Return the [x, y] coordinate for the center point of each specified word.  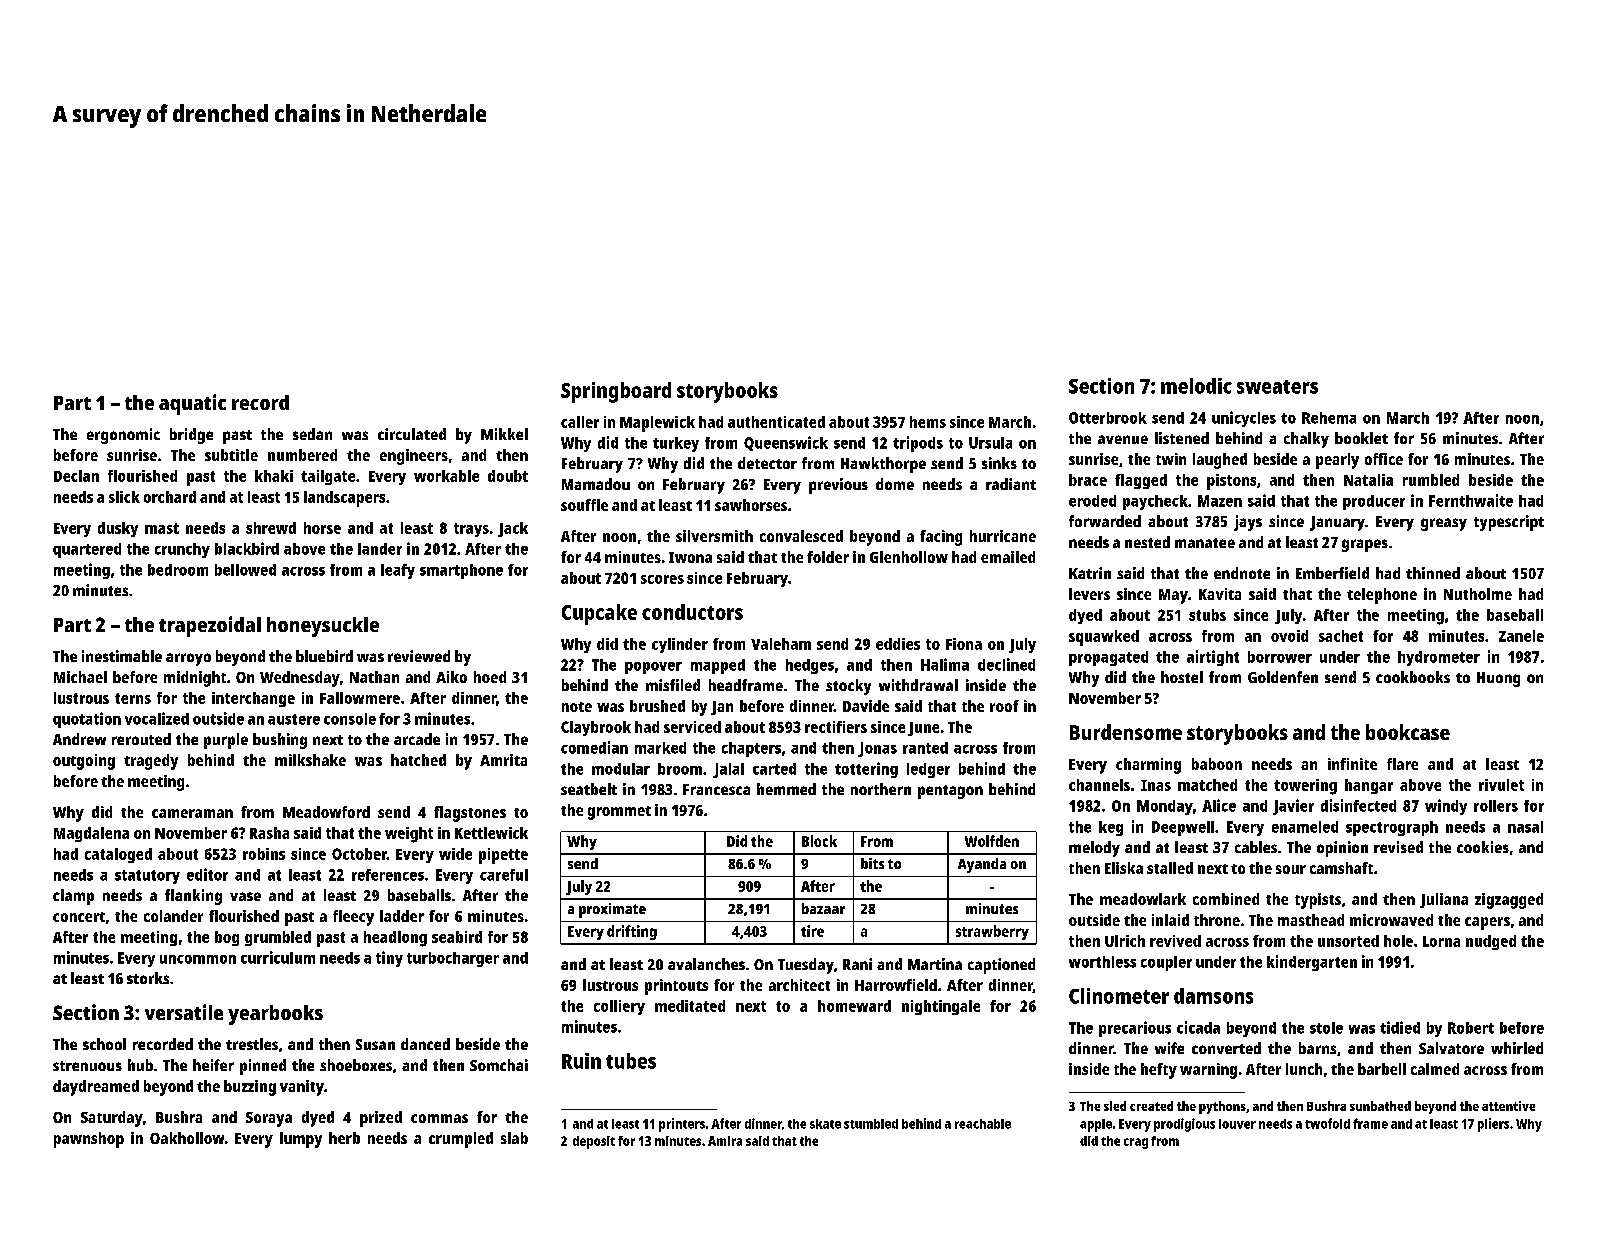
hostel [1182, 677]
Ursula [990, 443]
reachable [983, 1124]
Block [819, 841]
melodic [1196, 386]
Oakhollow [187, 1138]
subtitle [231, 455]
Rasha [269, 833]
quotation [87, 720]
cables [1256, 847]
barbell [1382, 1069]
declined [1006, 664]
